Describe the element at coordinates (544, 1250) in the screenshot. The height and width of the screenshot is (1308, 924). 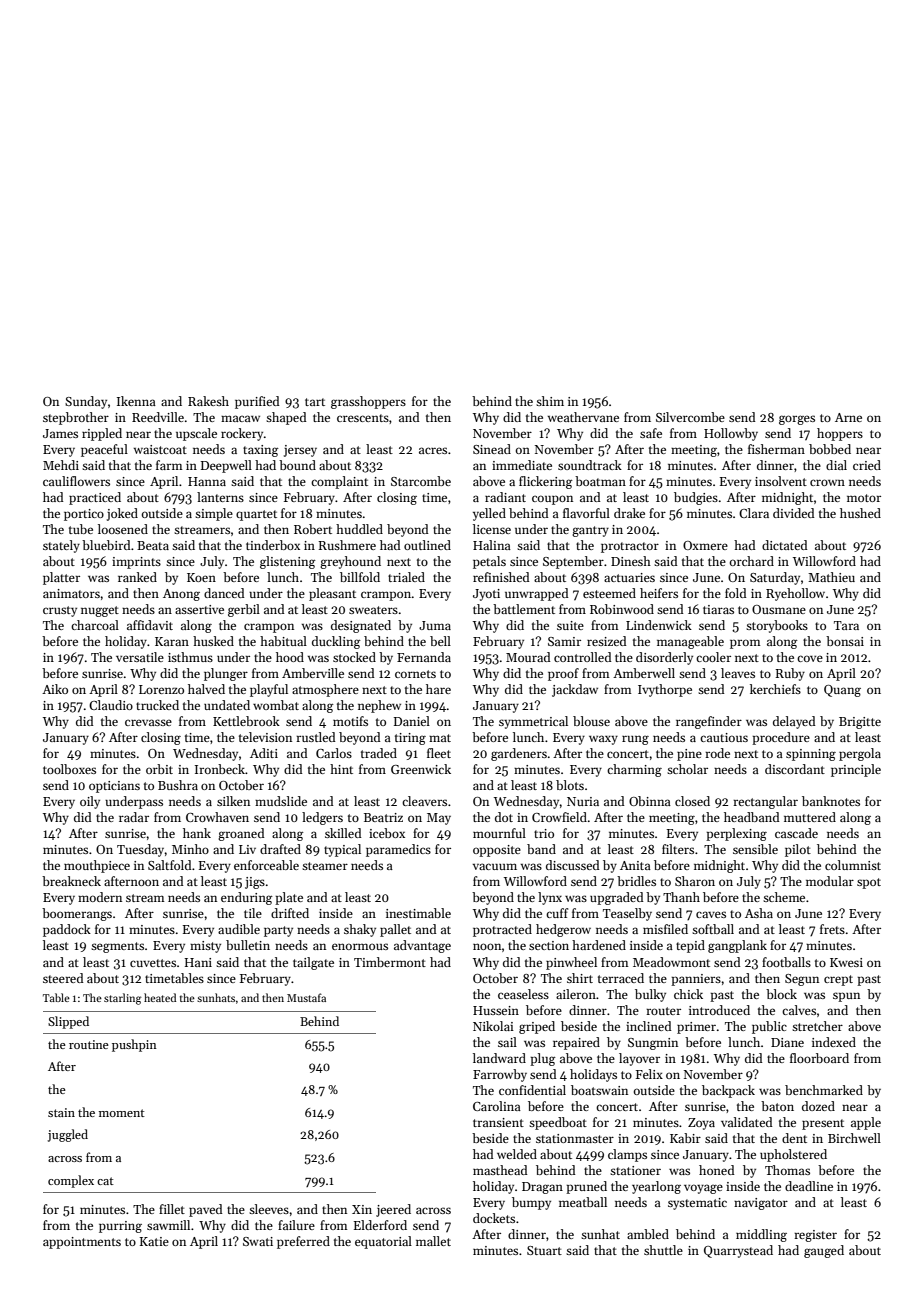
I see `Stuart` at that location.
